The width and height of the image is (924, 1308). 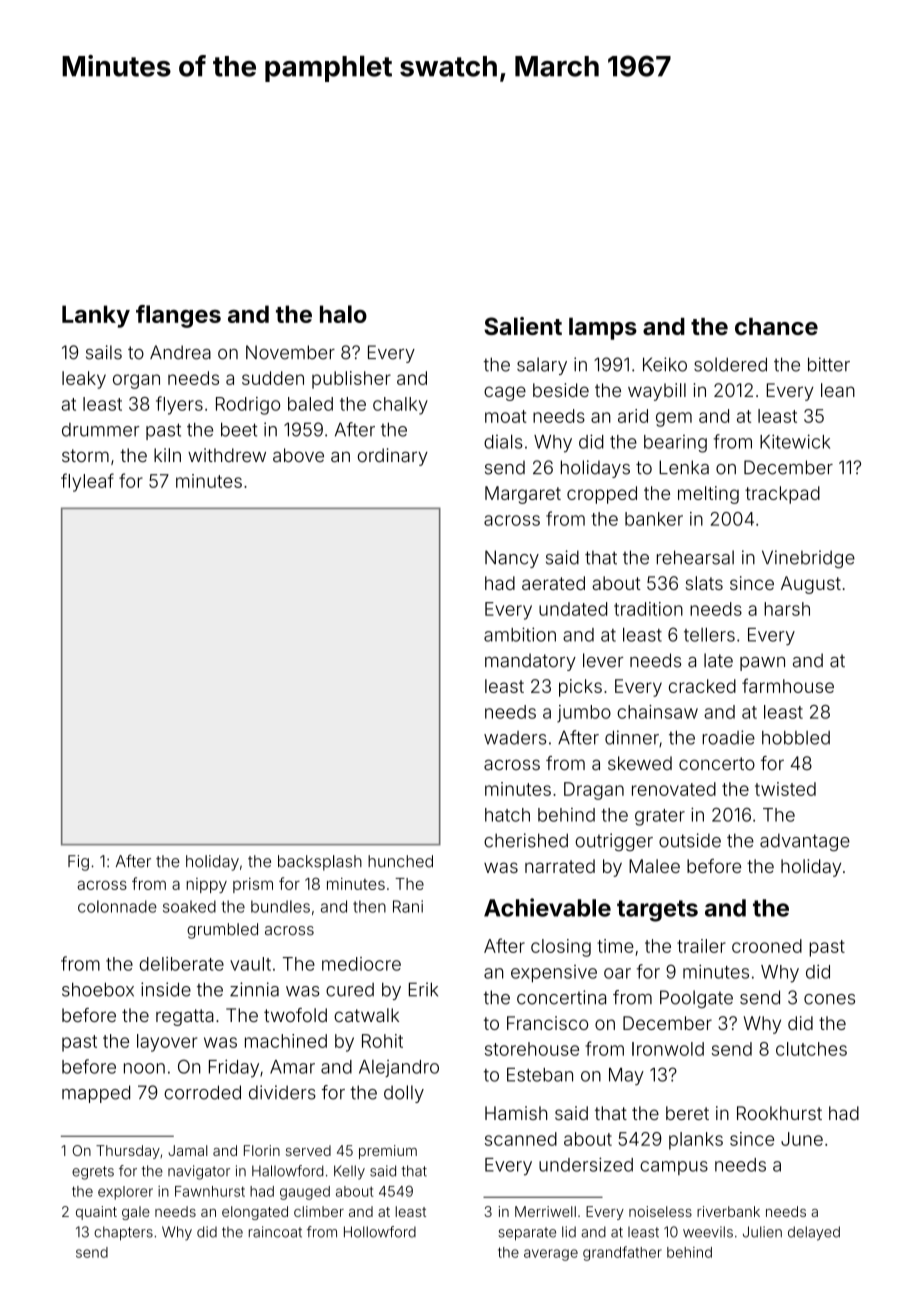 I want to click on storm, so click(x=85, y=455).
